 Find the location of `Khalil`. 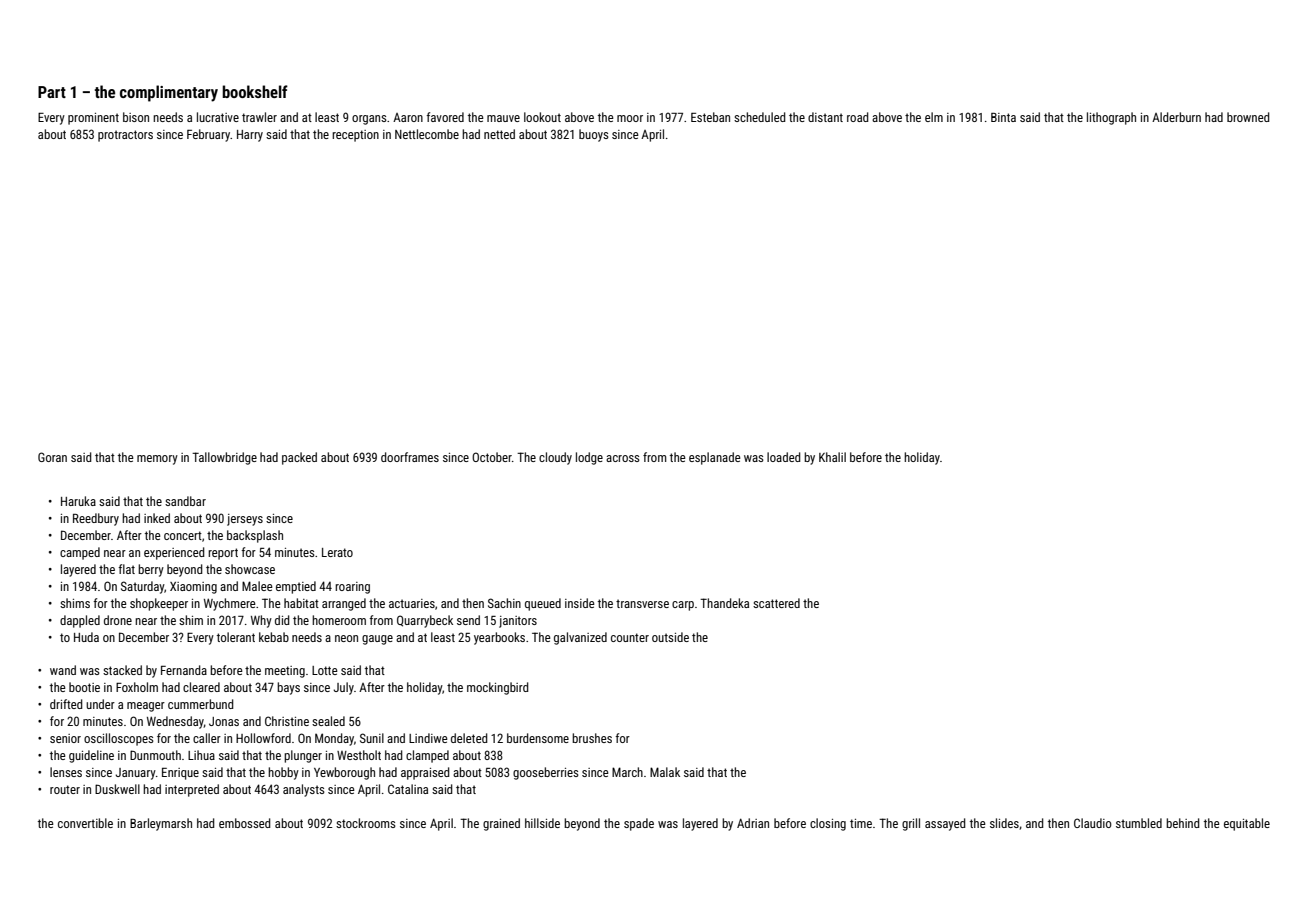

Khalil is located at coordinates (832, 457).
